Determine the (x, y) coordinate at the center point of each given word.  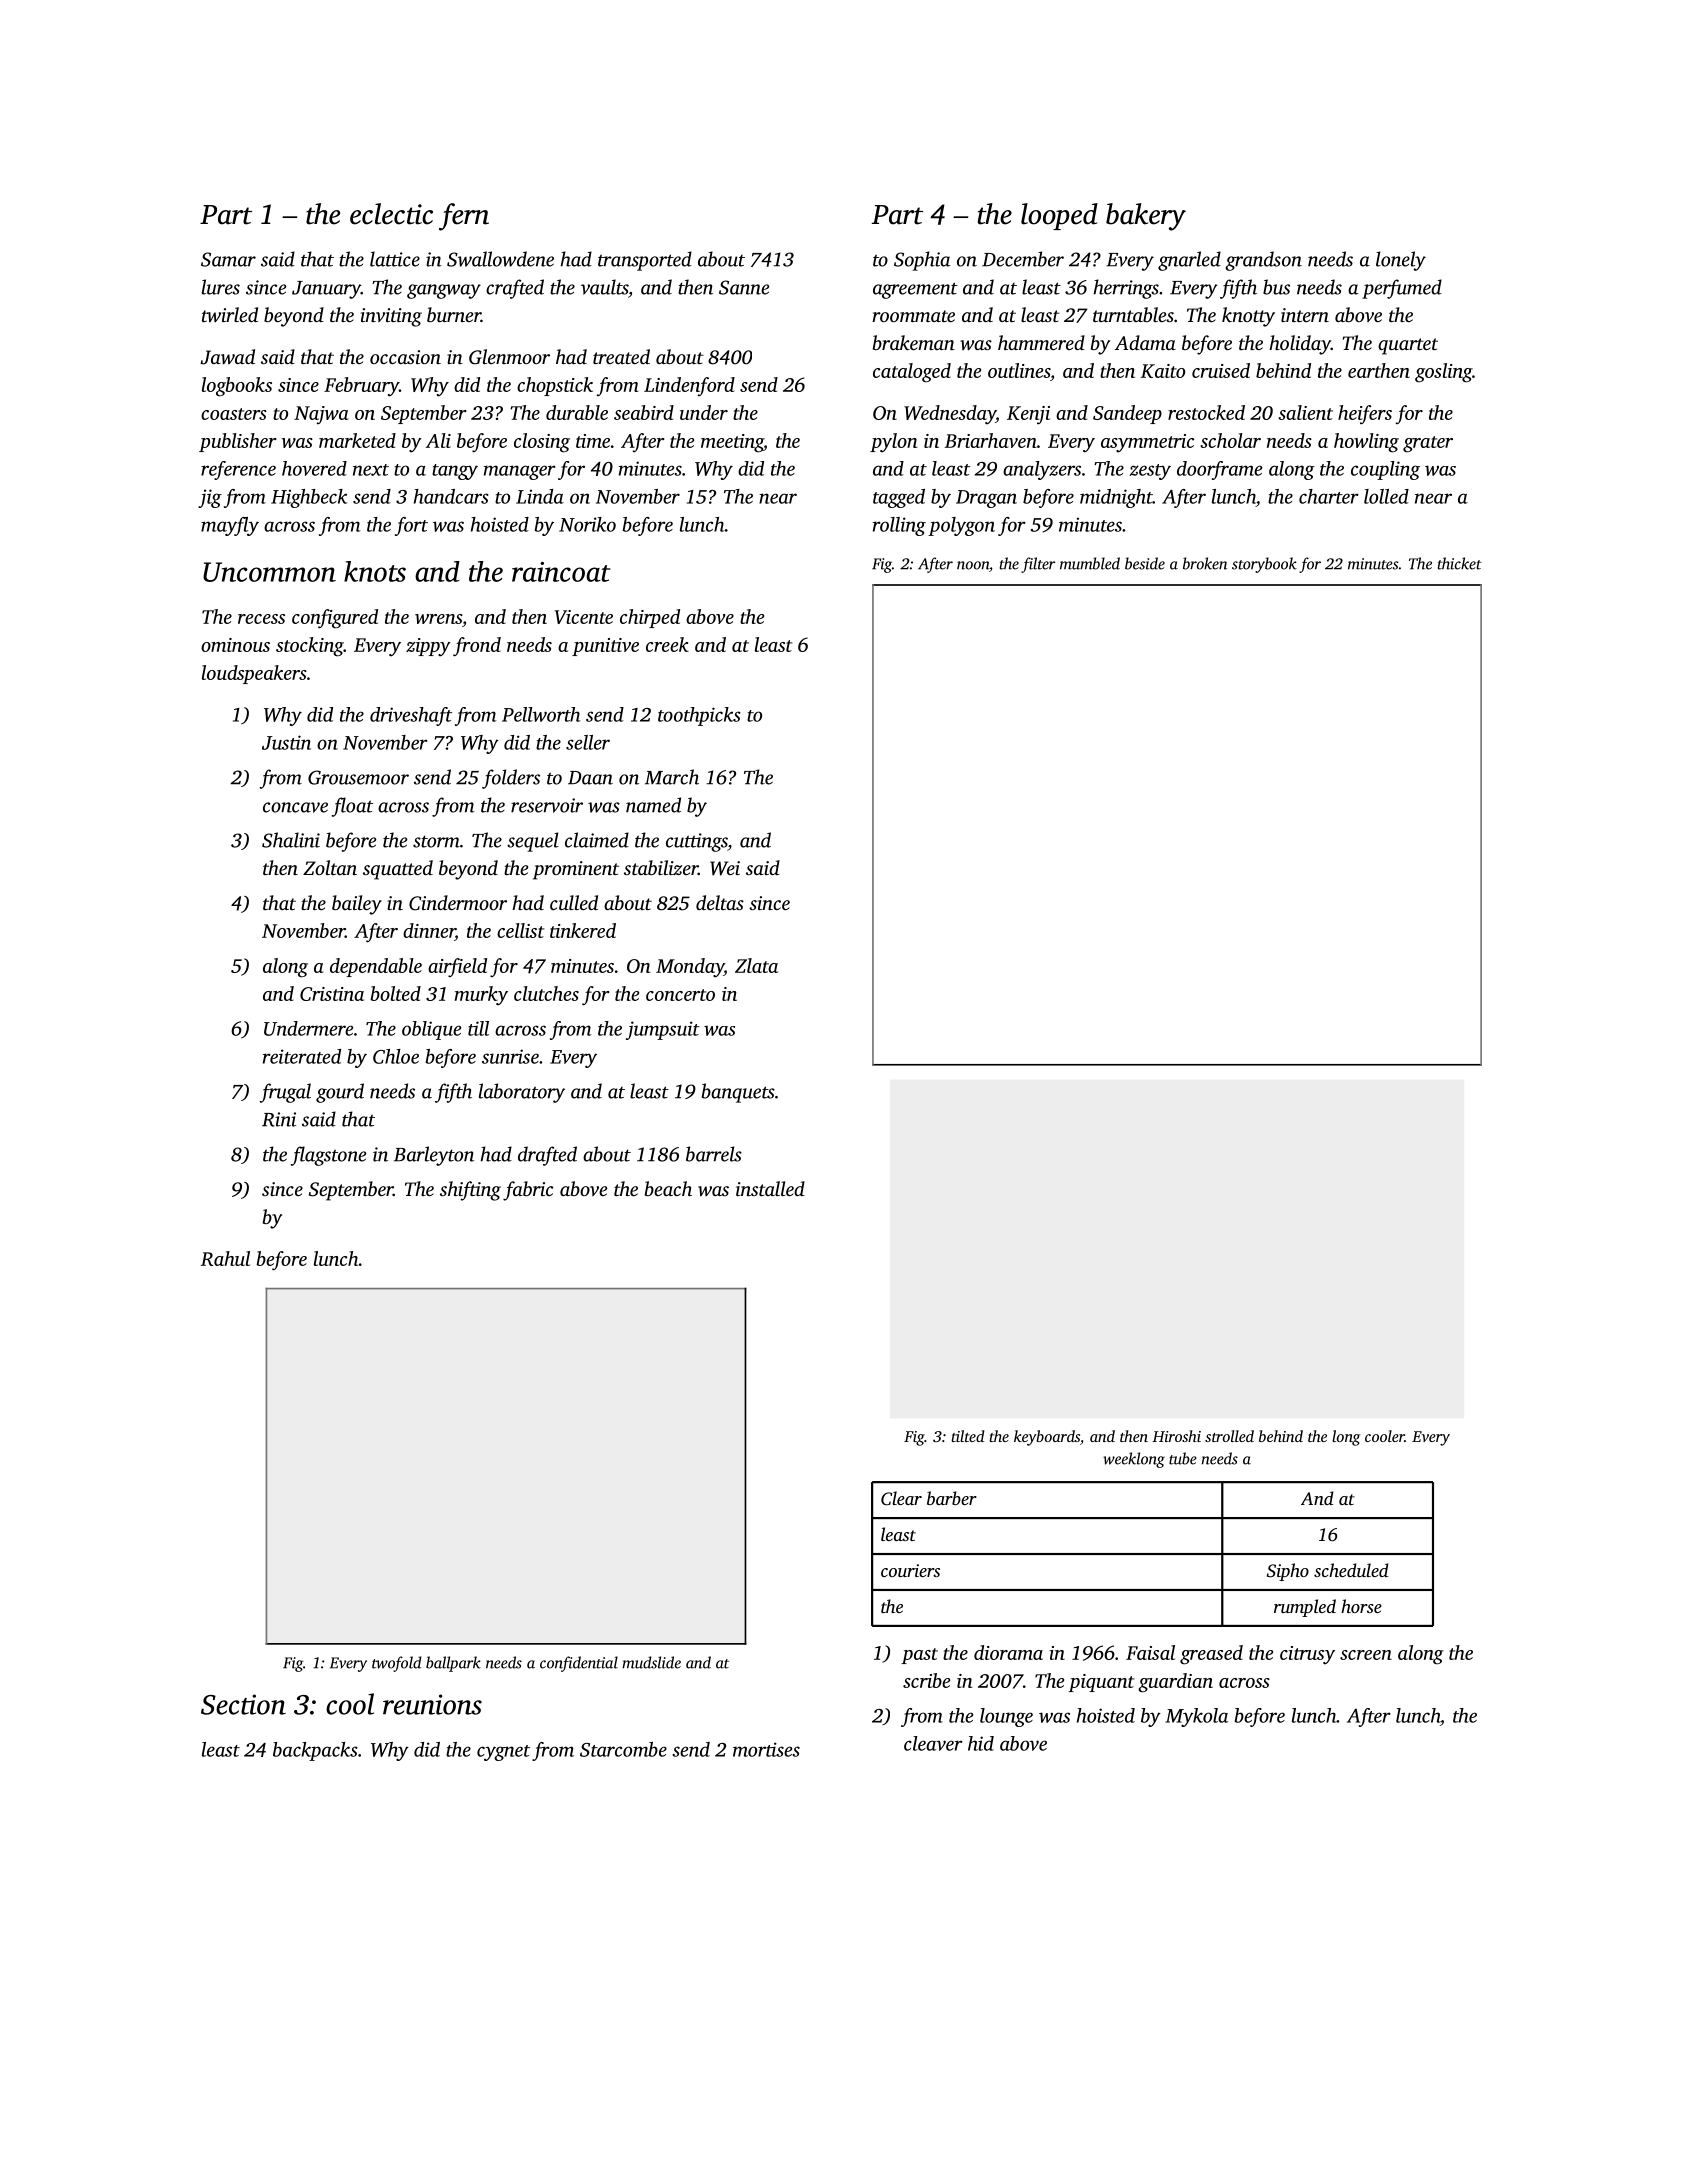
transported (645, 261)
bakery (1146, 217)
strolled (1229, 1436)
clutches (546, 993)
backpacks (315, 1751)
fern (464, 217)
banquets (738, 1093)
